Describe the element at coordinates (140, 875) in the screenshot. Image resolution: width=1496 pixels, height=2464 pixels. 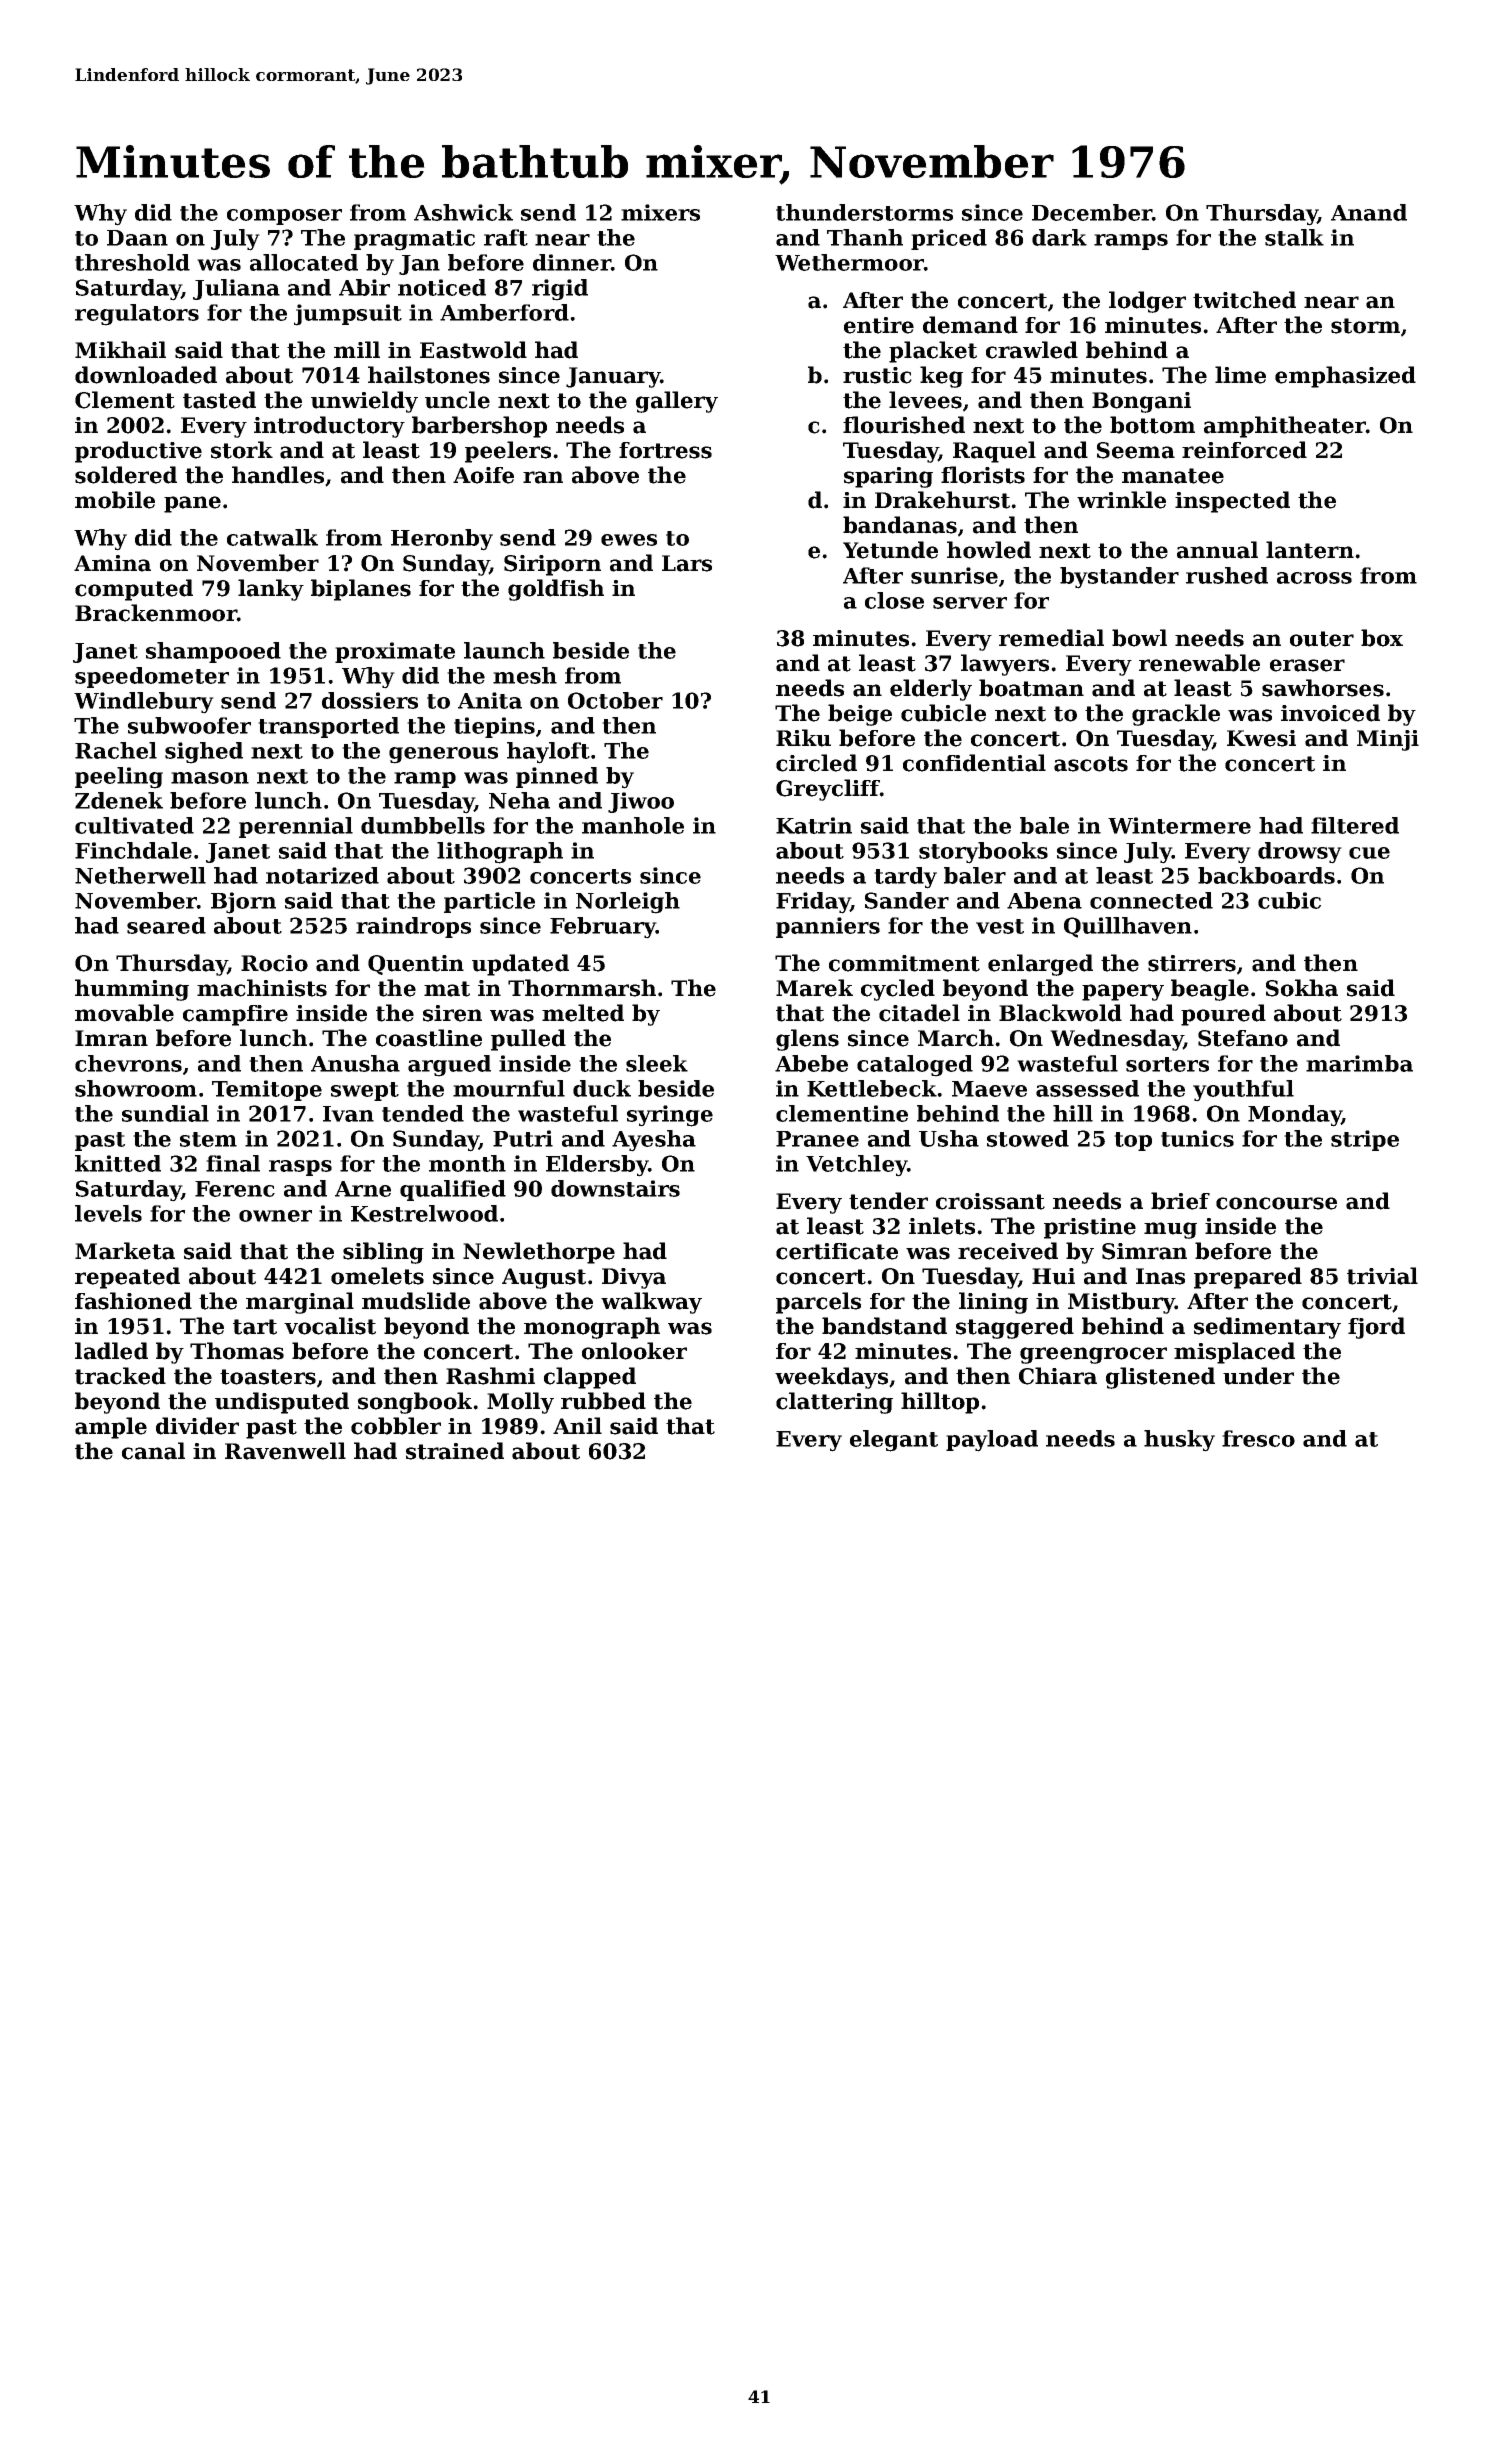
I see `Netherwell` at that location.
